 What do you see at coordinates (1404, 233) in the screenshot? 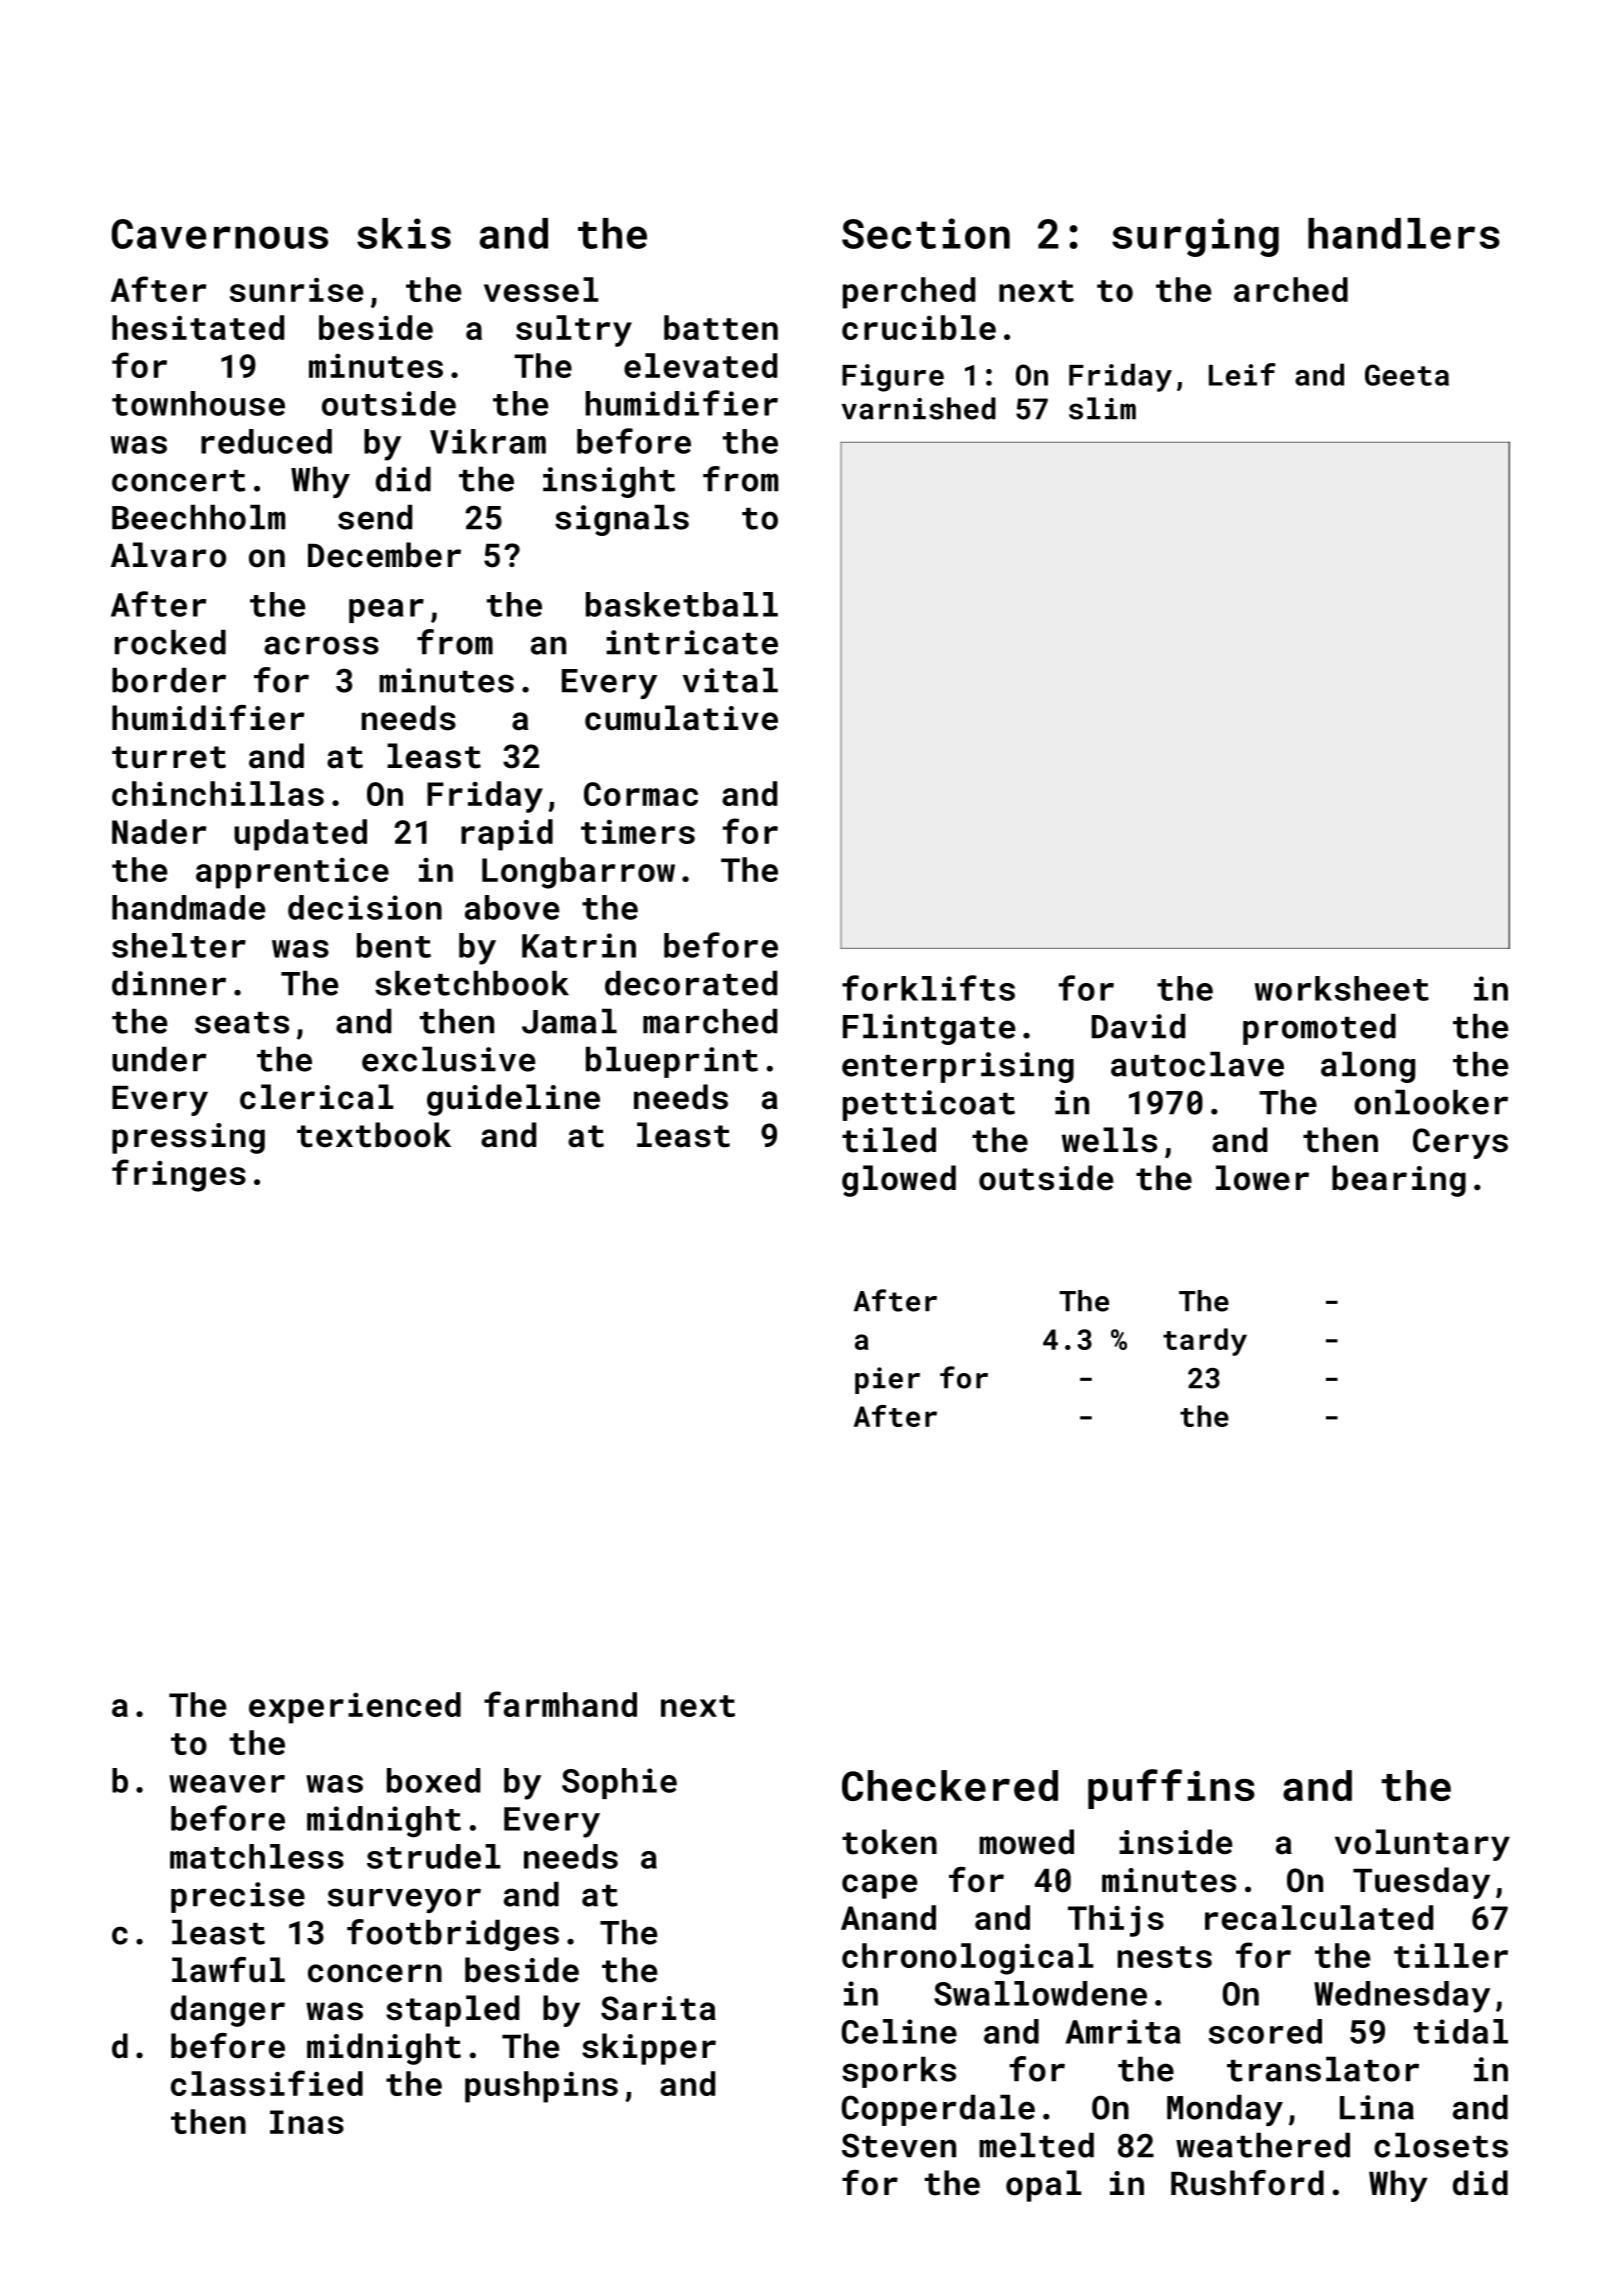
I see `handlers` at bounding box center [1404, 233].
